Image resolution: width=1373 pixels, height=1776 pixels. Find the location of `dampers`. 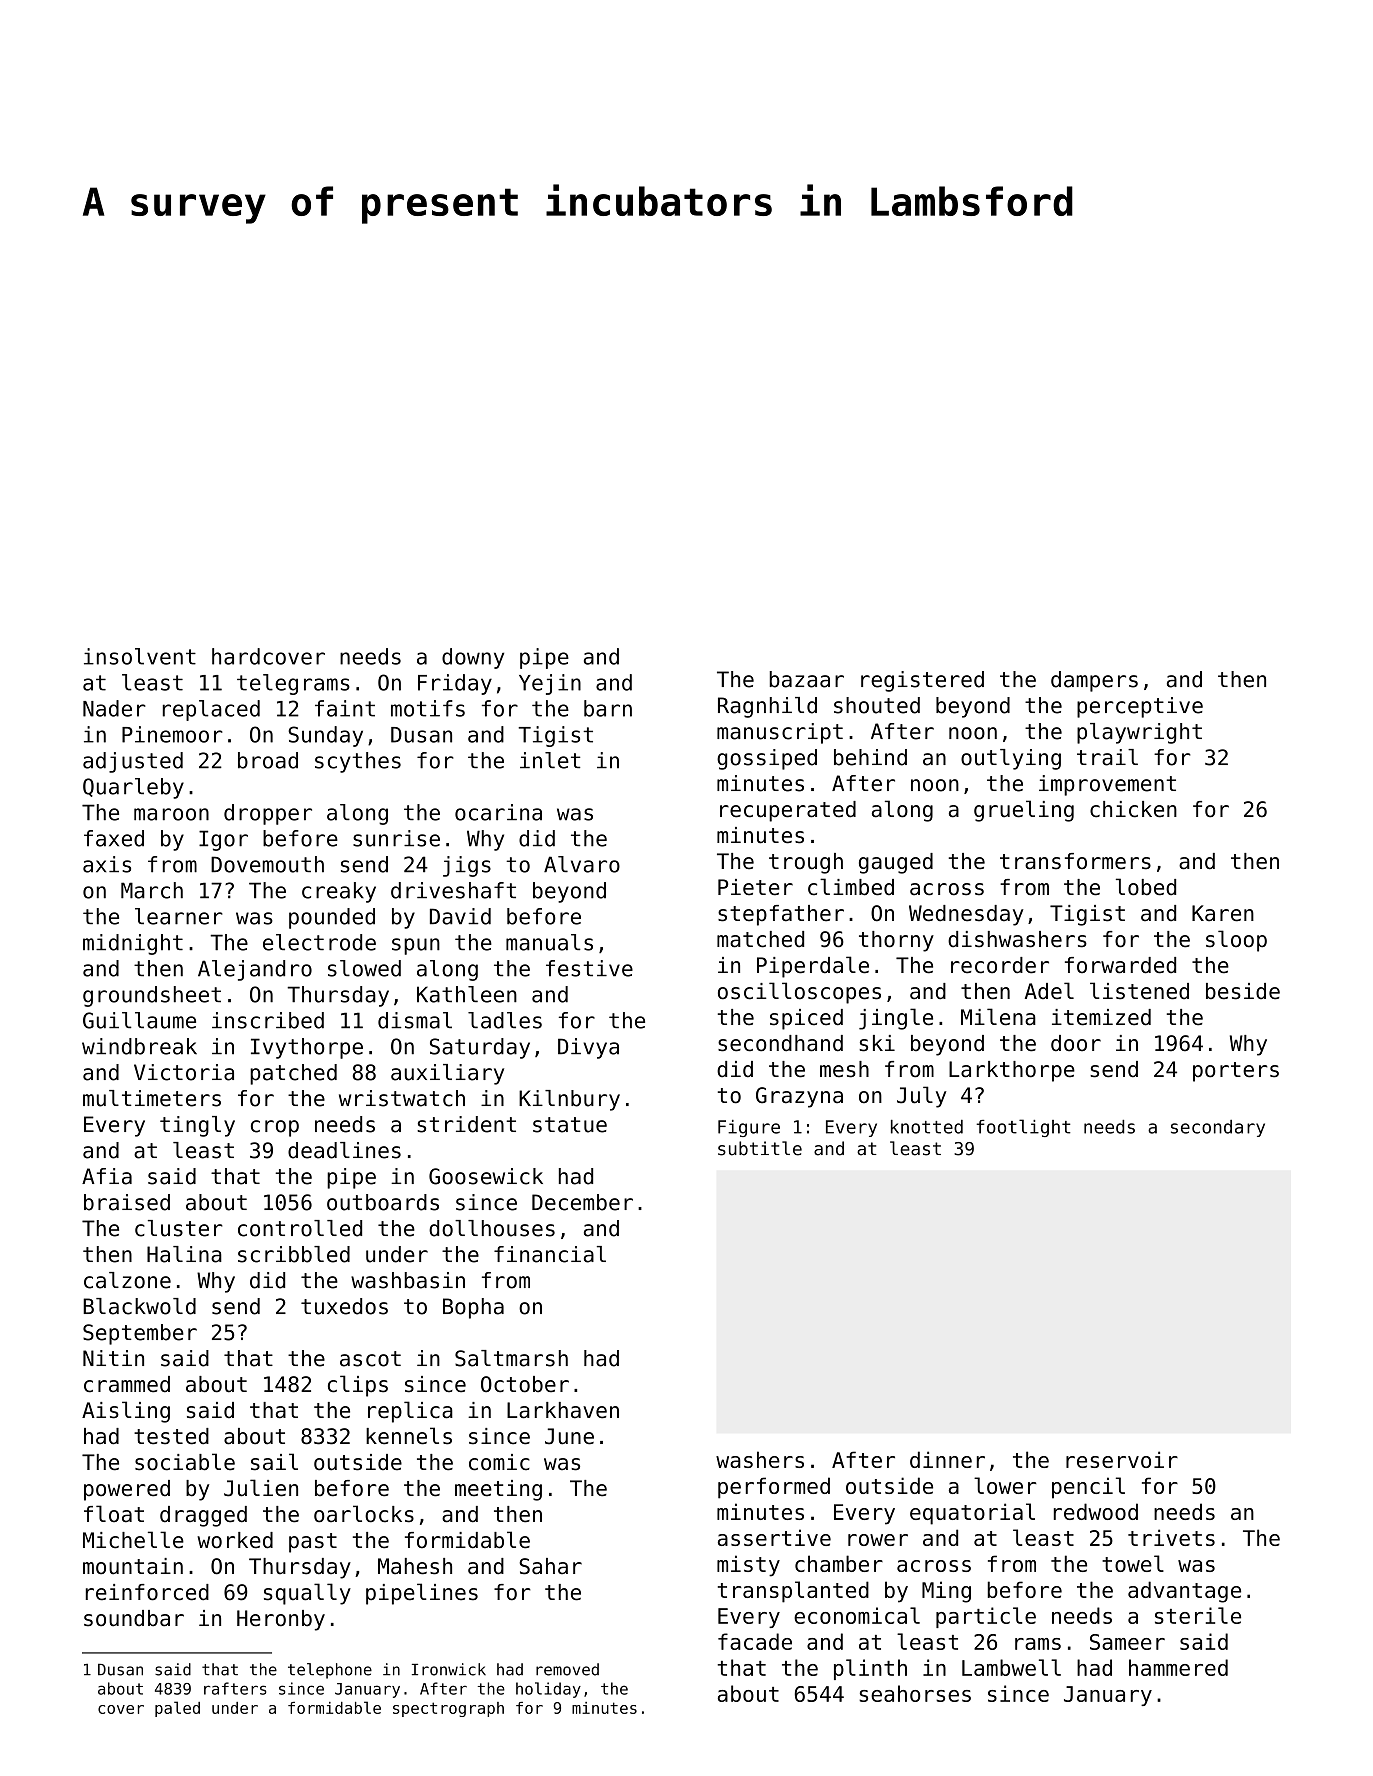

dampers is located at coordinates (1094, 681).
